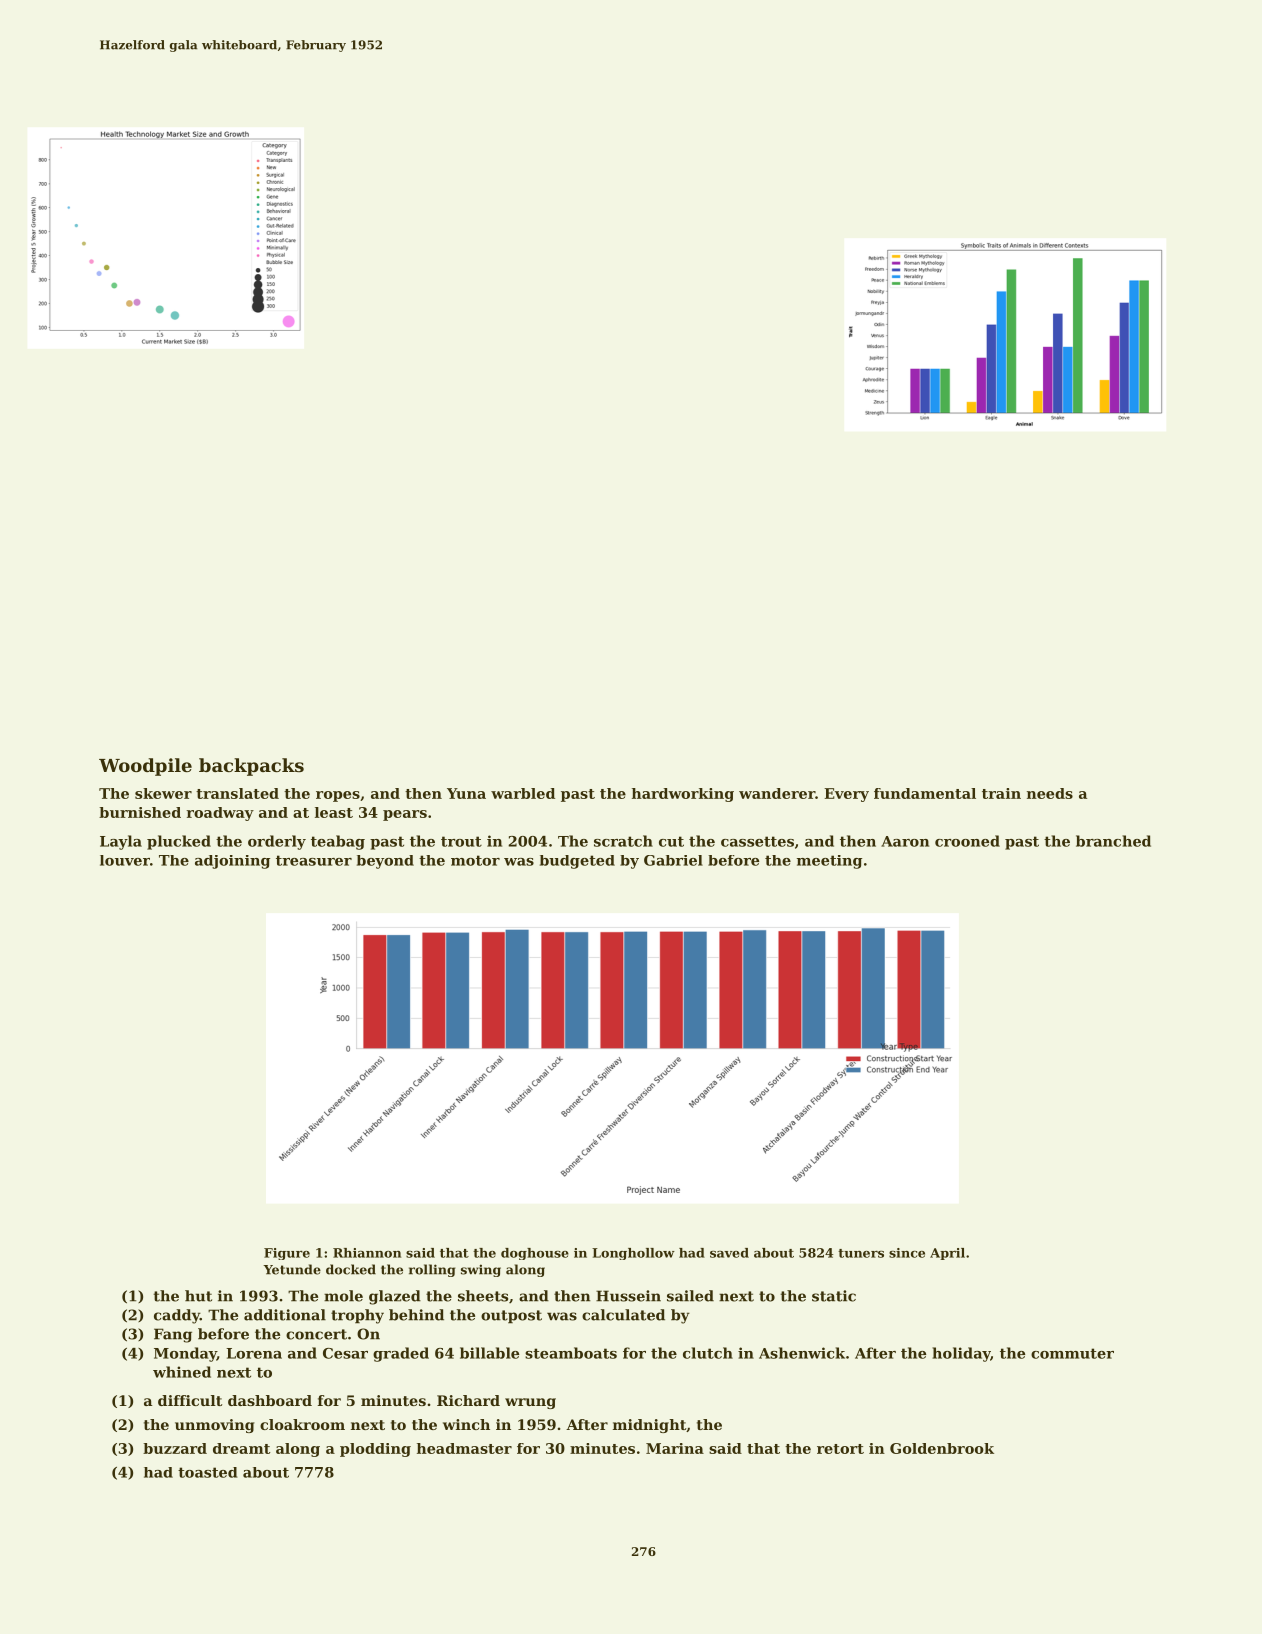  Describe the element at coordinates (861, 1253) in the screenshot. I see `tuners` at that location.
